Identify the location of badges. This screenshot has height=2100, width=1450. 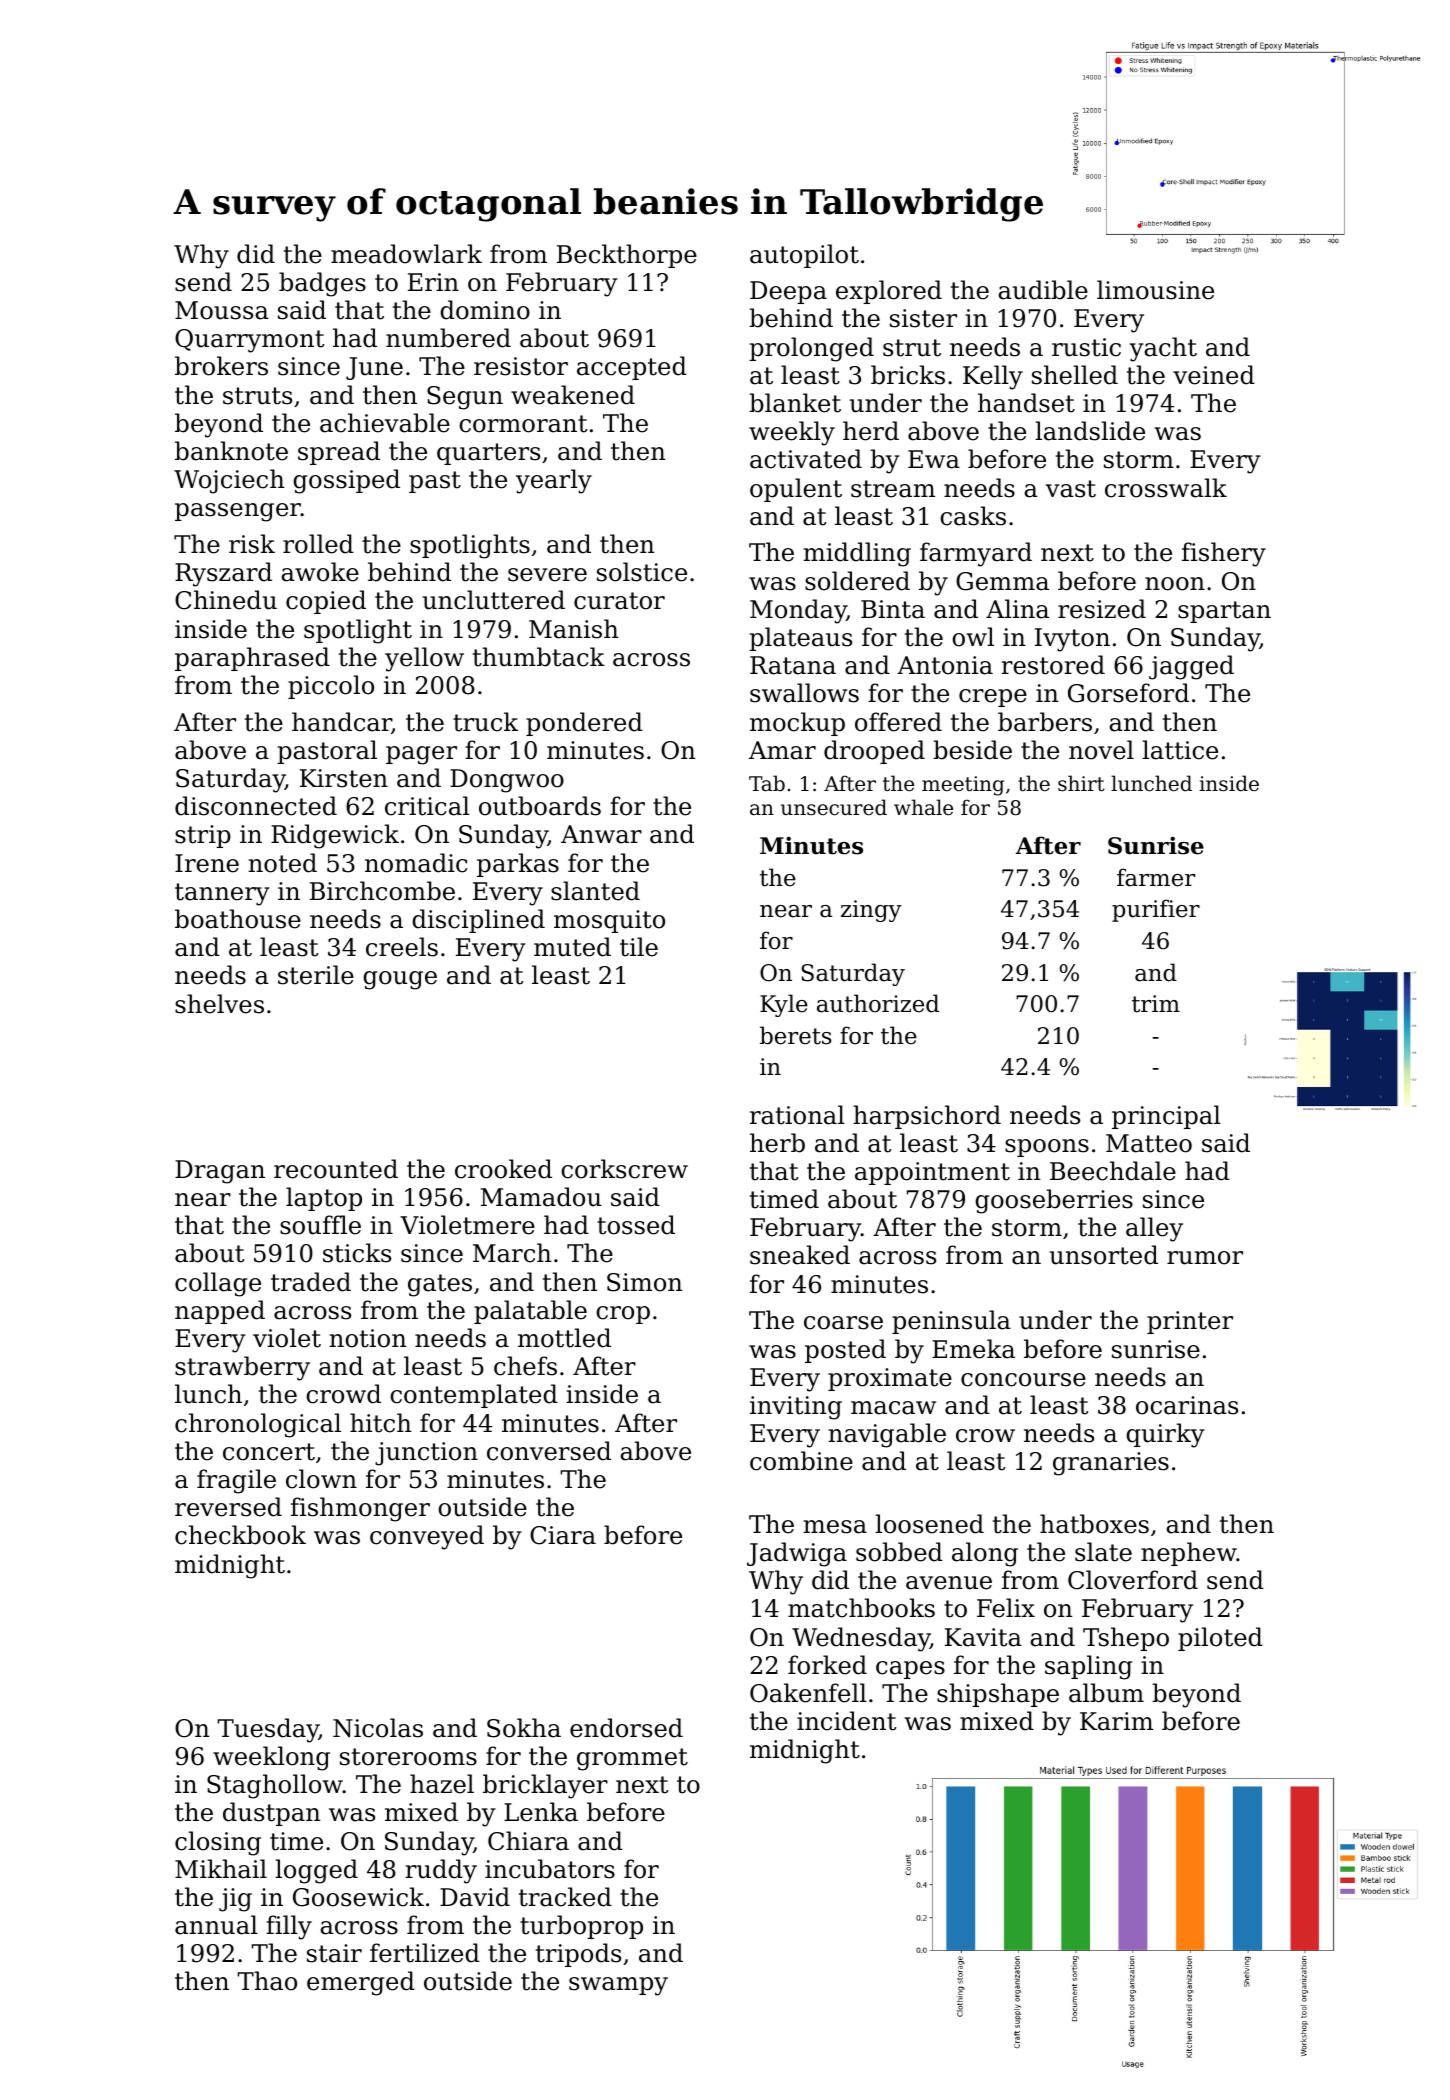
(322, 284).
